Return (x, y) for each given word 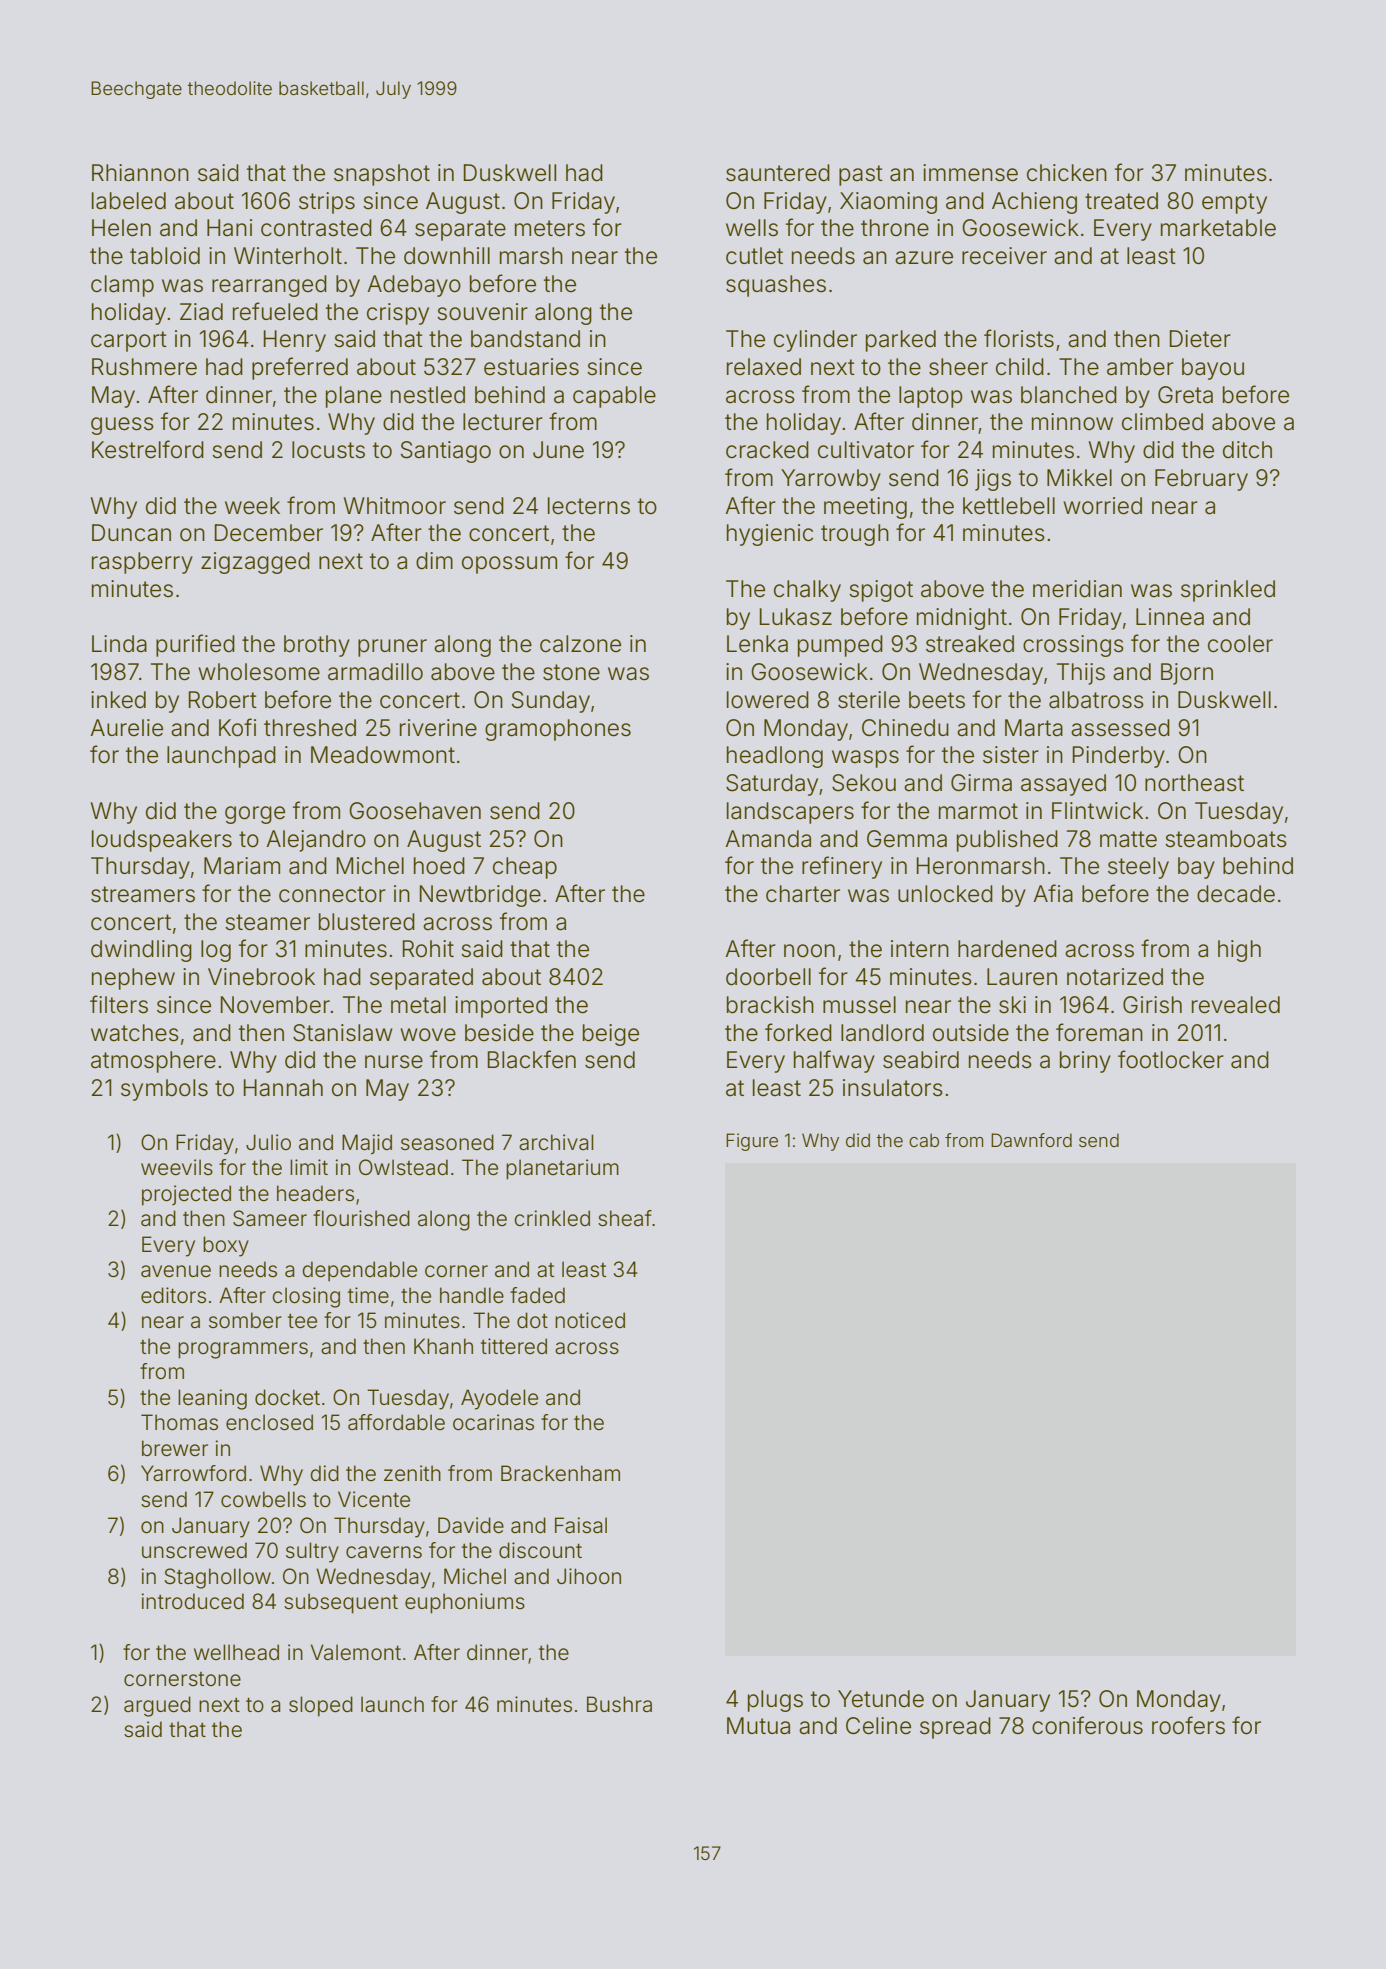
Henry (295, 341)
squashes (776, 286)
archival (556, 1142)
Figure (752, 1142)
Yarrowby (831, 480)
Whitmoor (395, 506)
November (275, 1005)
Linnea (1170, 617)
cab (924, 1140)
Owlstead (403, 1167)
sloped (321, 1706)
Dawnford (1031, 1140)
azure (924, 258)
